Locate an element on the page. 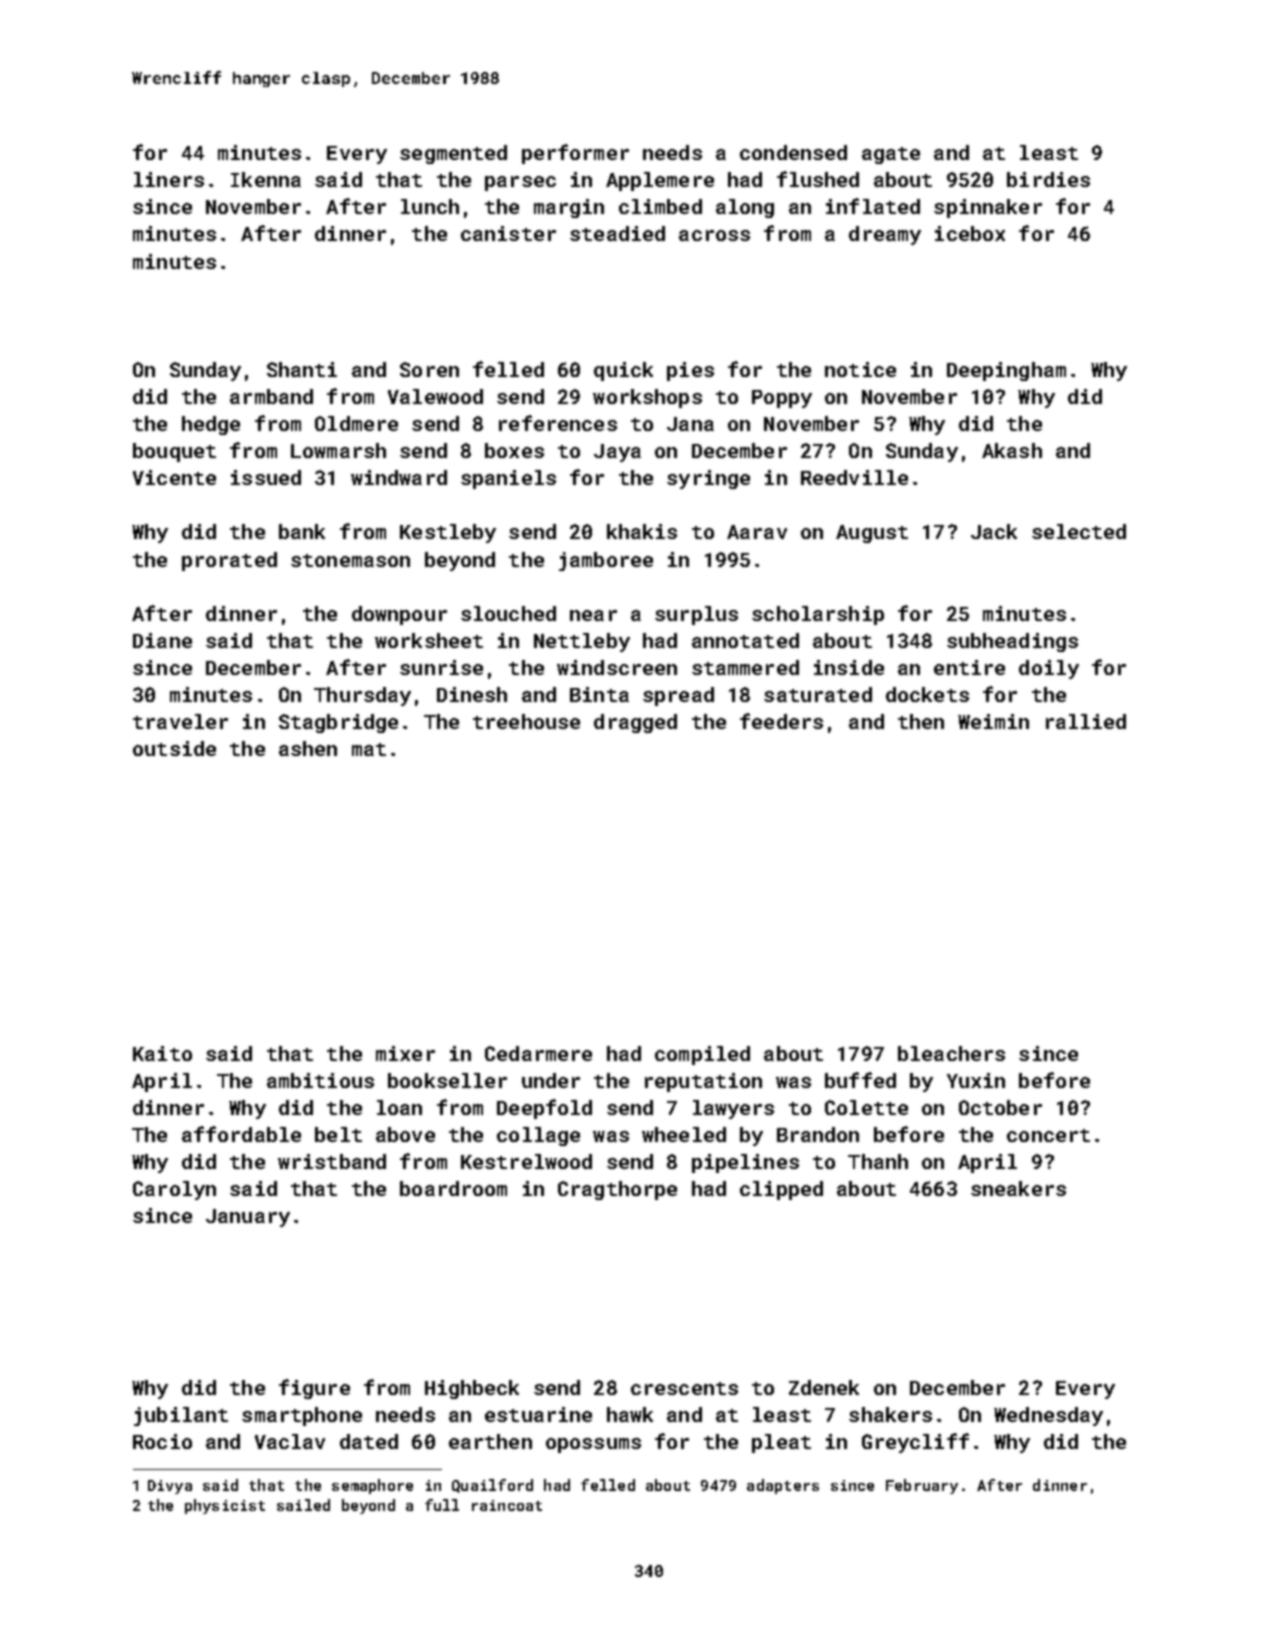 Image resolution: width=1270 pixels, height=1643 pixels. issued is located at coordinates (266, 477).
